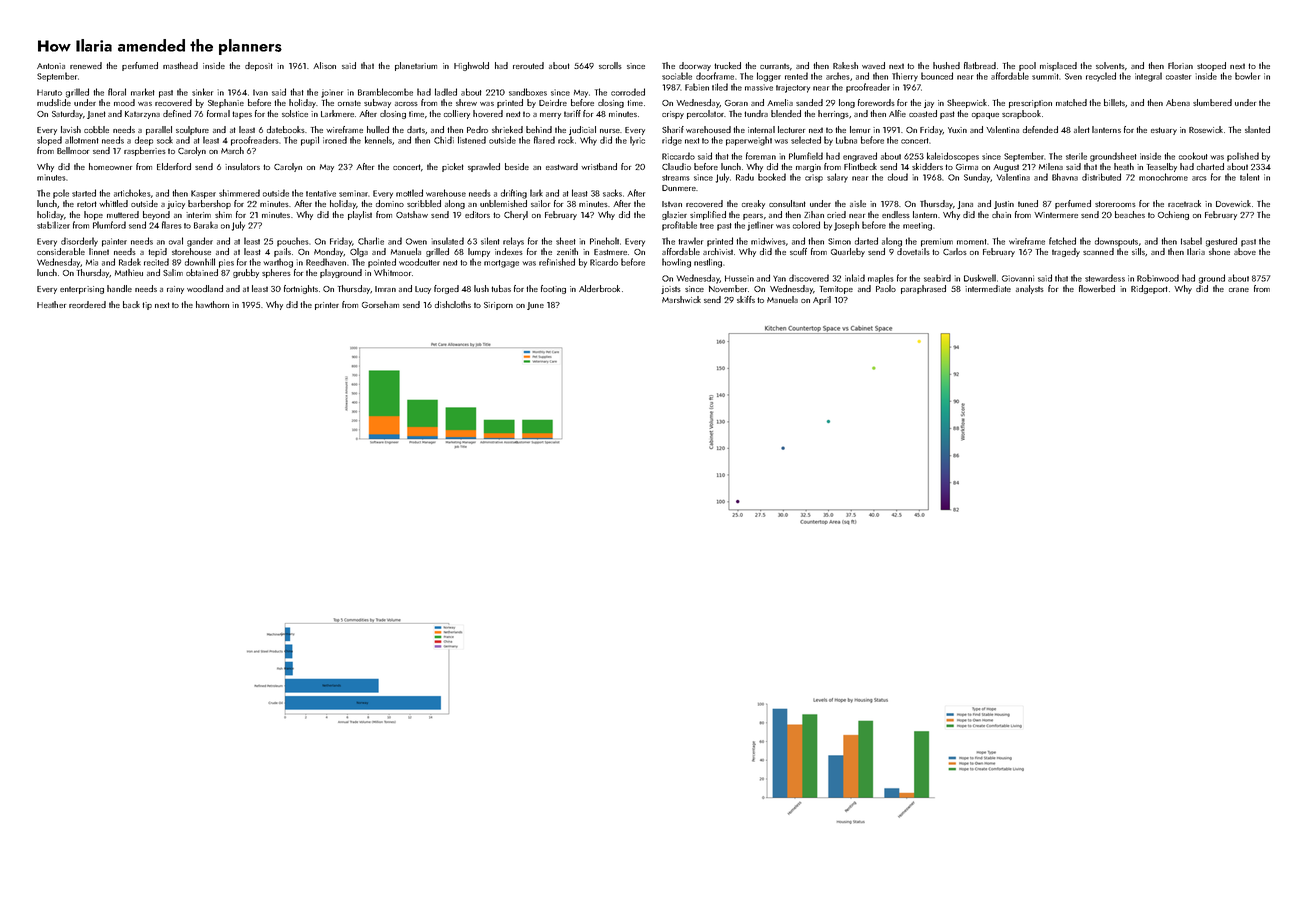  I want to click on insulators, so click(242, 166).
